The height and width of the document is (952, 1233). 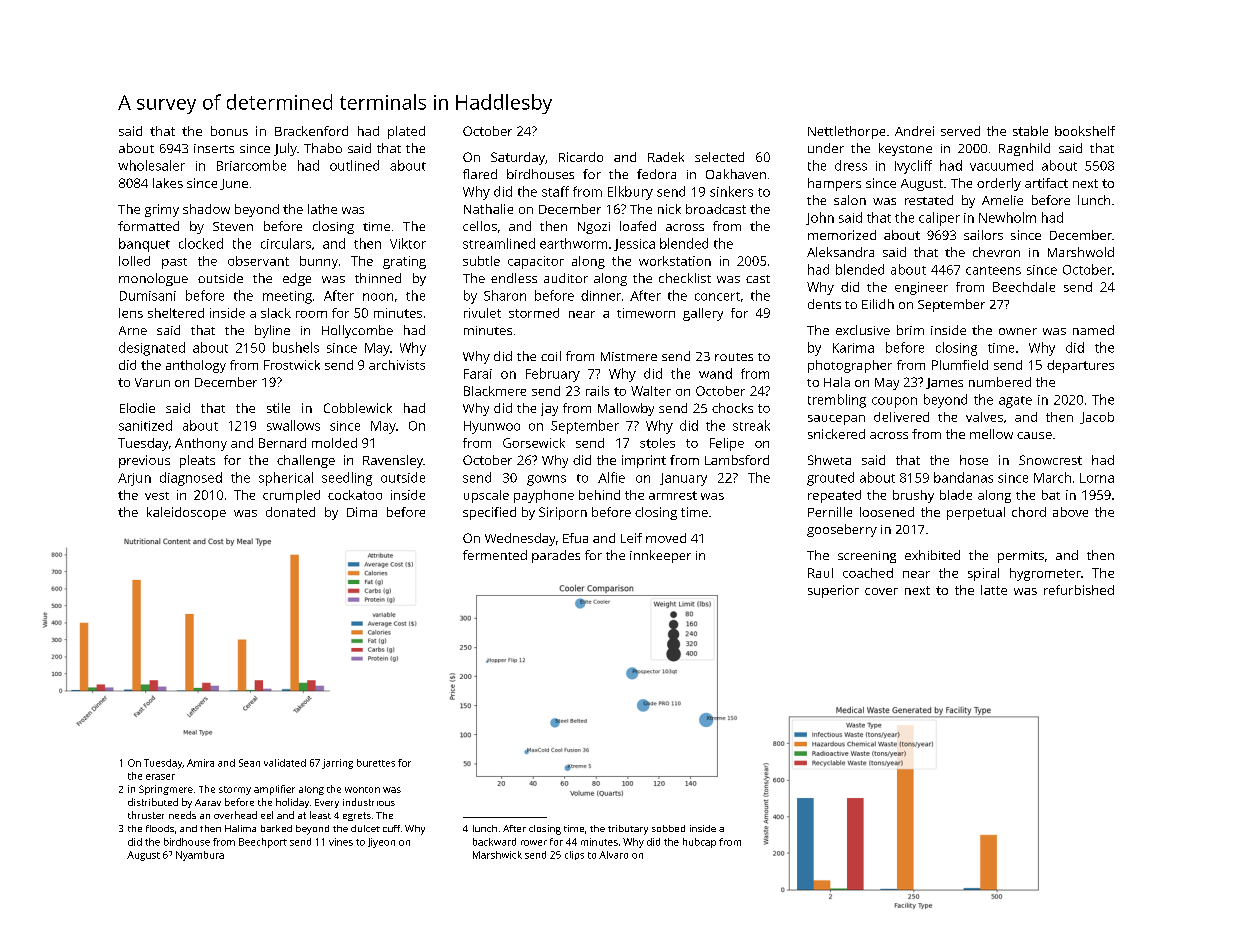 What do you see at coordinates (341, 842) in the document?
I see `vines` at bounding box center [341, 842].
